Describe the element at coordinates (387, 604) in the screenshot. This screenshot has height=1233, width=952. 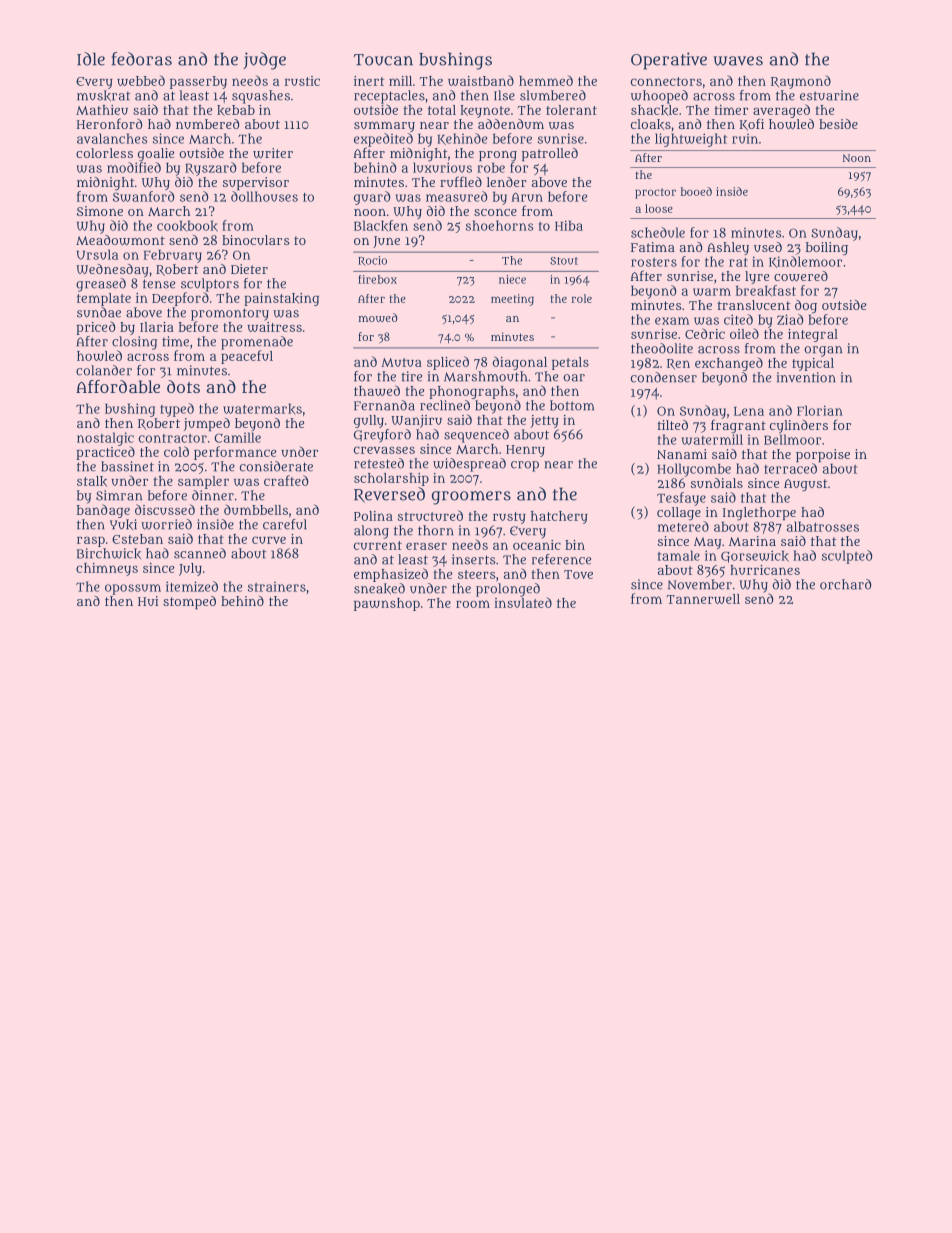
I see `pawnshop` at that location.
